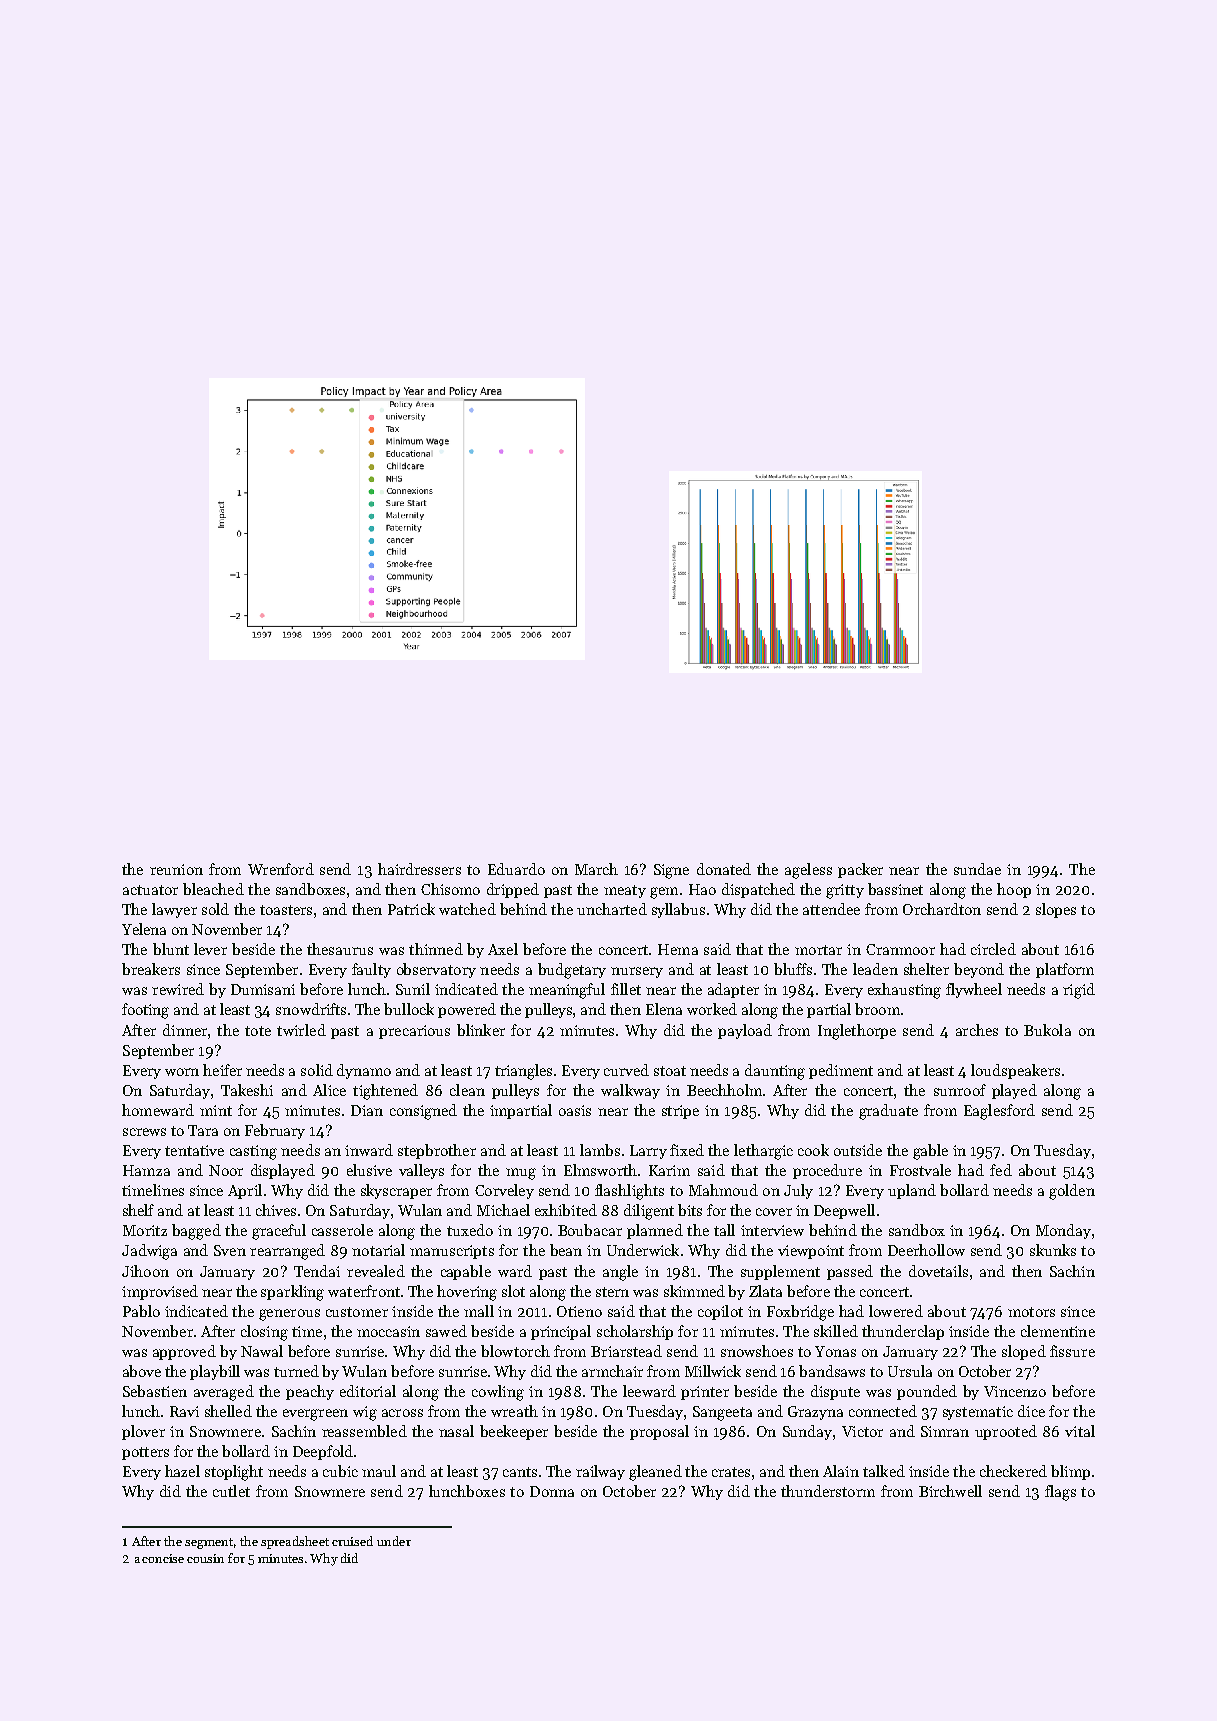 Image resolution: width=1217 pixels, height=1721 pixels. What do you see at coordinates (142, 1371) in the page?
I see `above` at bounding box center [142, 1371].
